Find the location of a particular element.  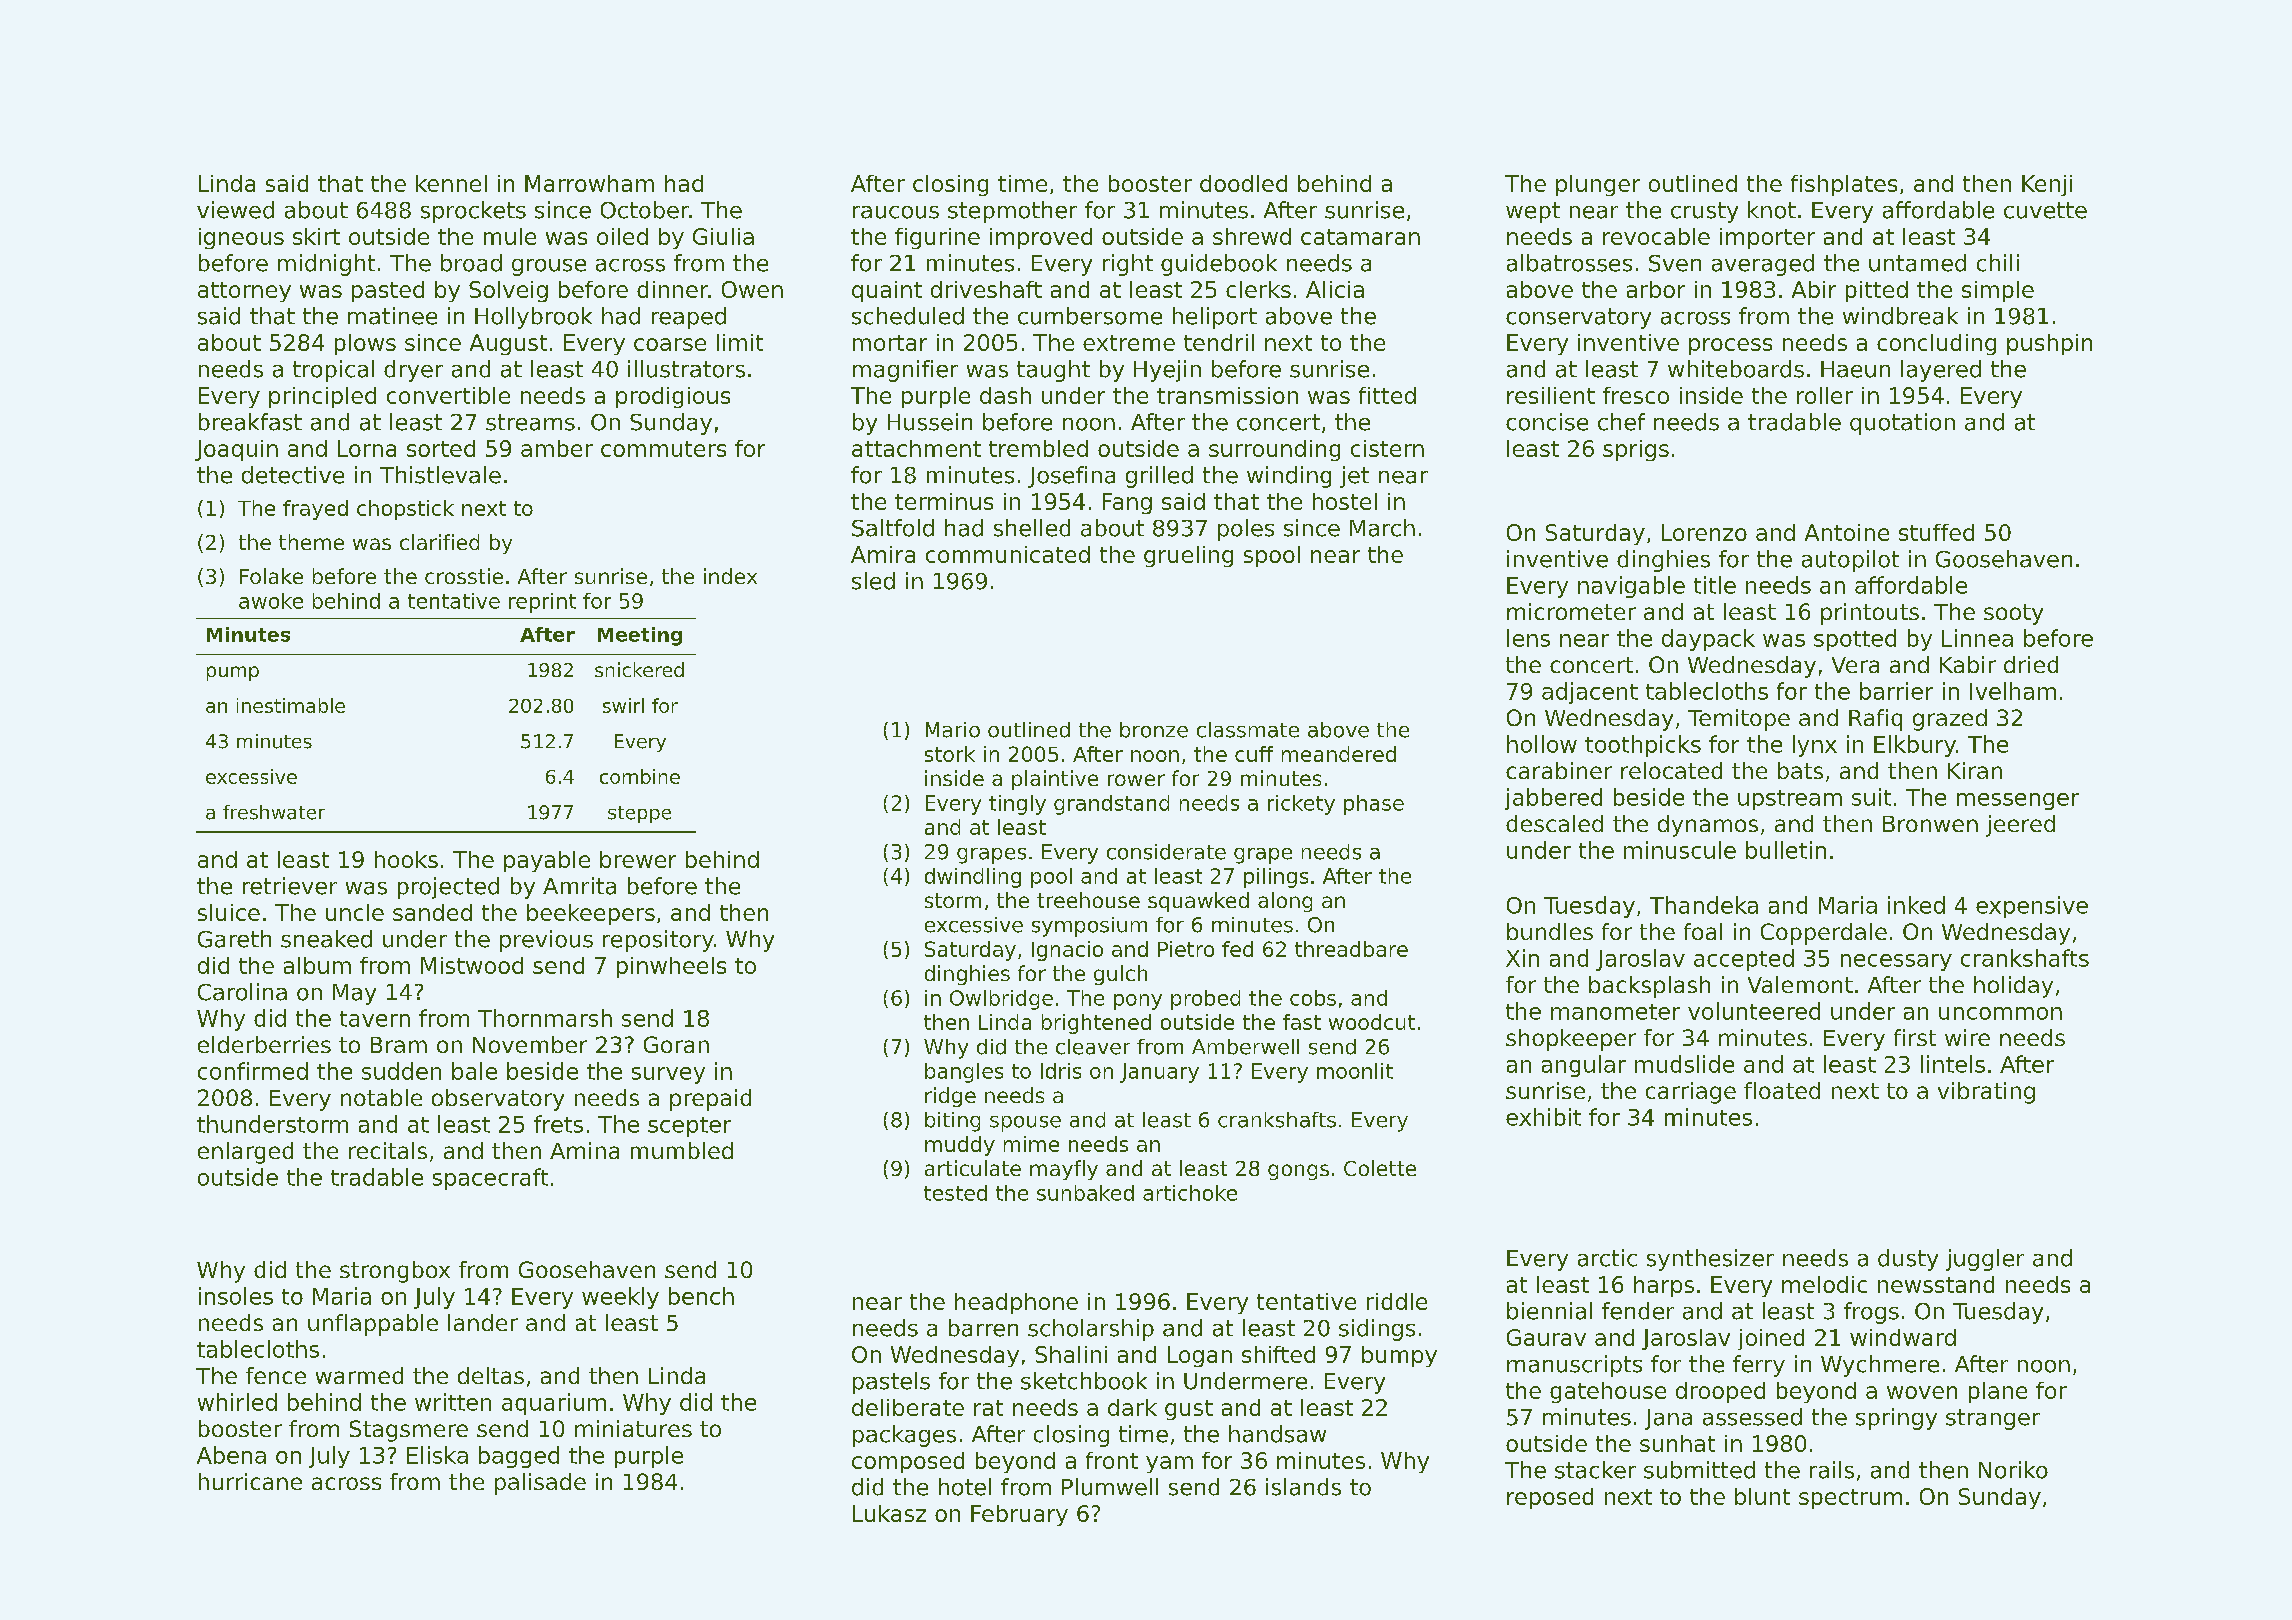

doodled is located at coordinates (1243, 183).
